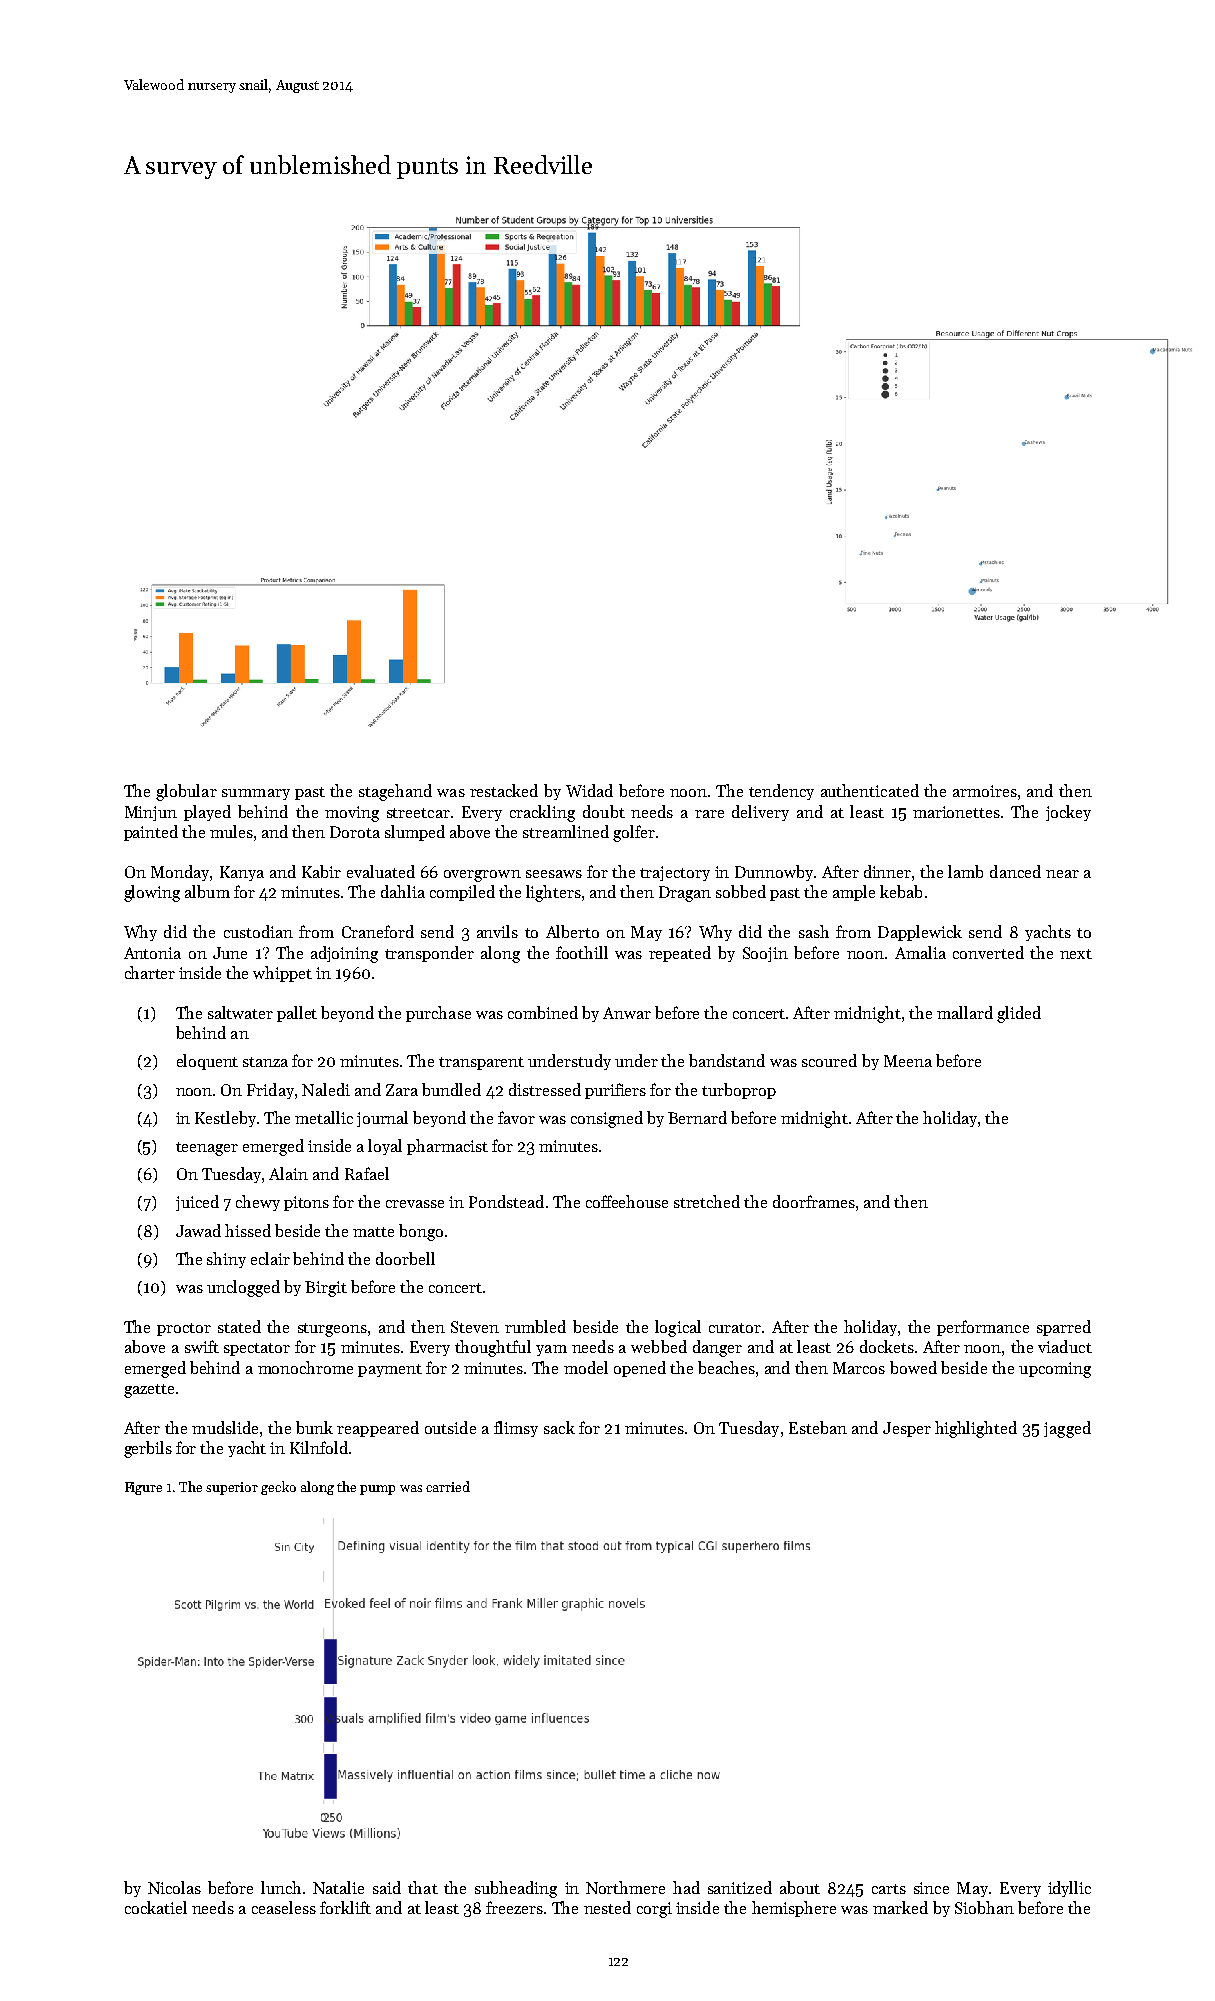  I want to click on Widad, so click(589, 790).
